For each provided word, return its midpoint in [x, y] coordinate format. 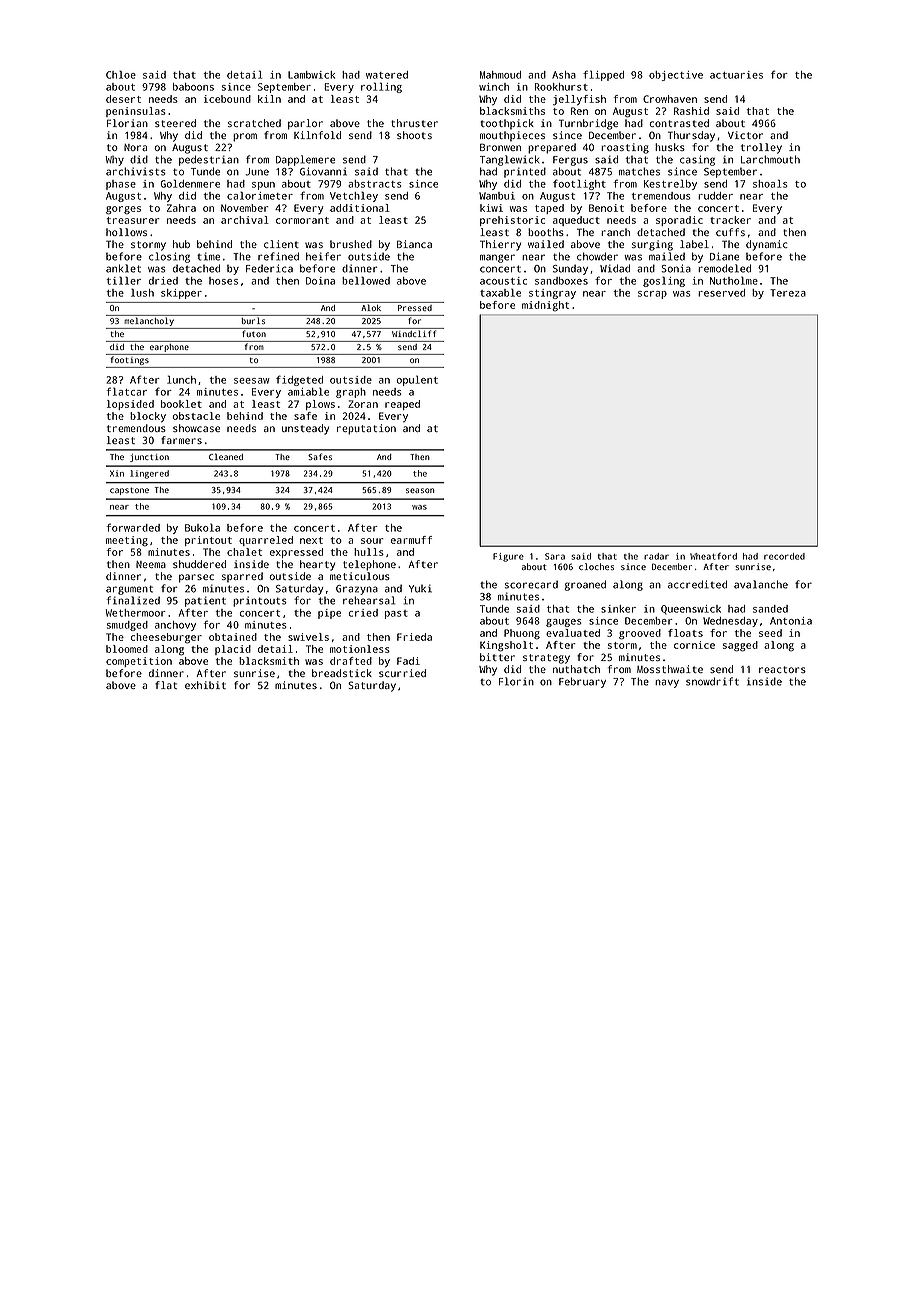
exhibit [205, 685]
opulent [417, 380]
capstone [129, 491]
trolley [761, 148]
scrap [652, 295]
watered [387, 75]
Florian [127, 123]
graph [351, 393]
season [420, 490]
